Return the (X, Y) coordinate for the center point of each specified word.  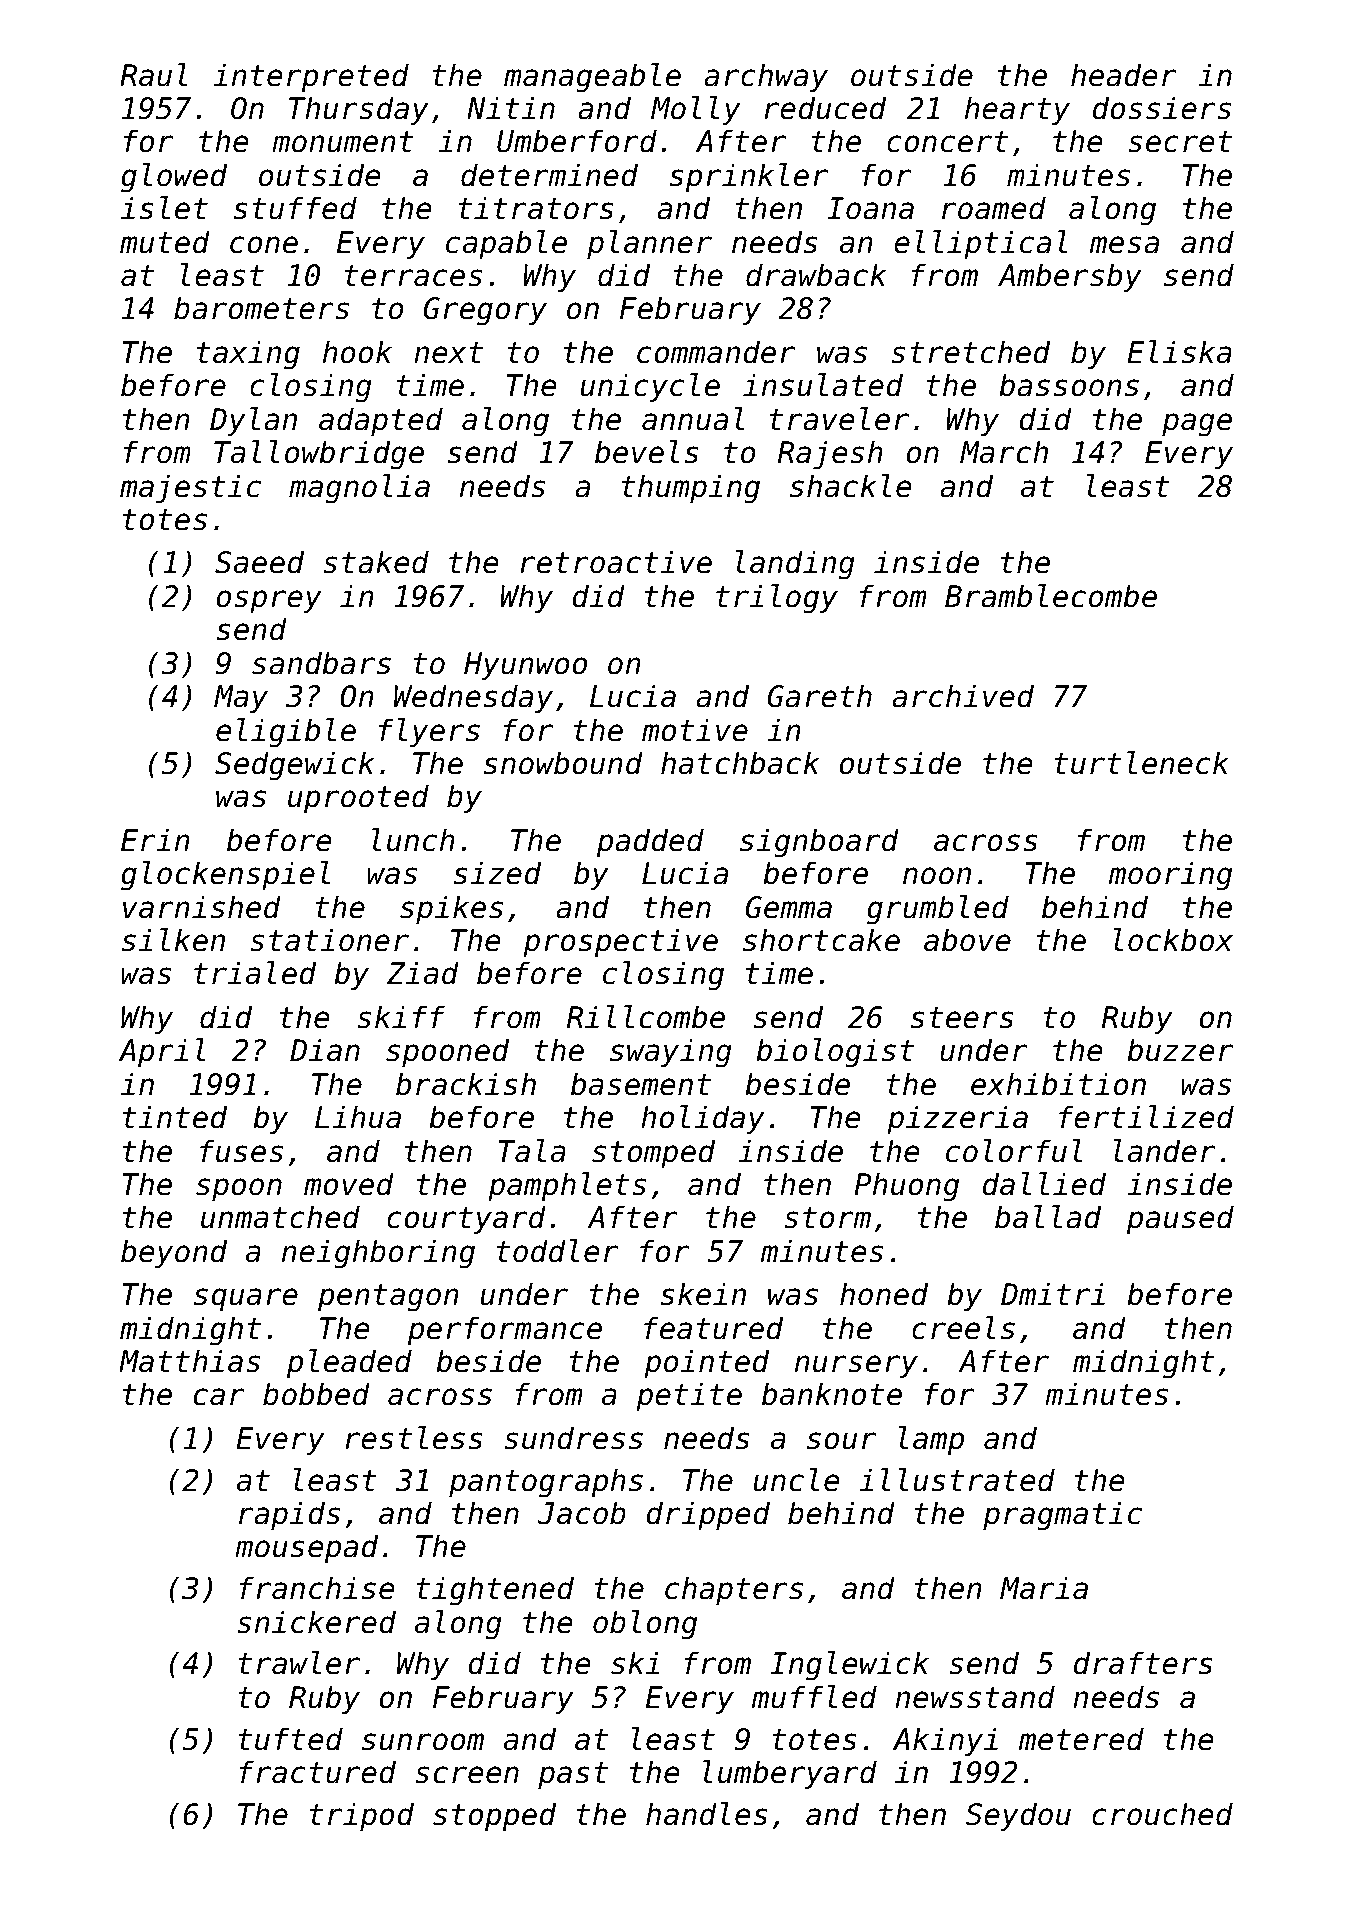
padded (650, 842)
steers (962, 1018)
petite (689, 1396)
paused (1180, 1219)
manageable (592, 78)
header (1124, 75)
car (219, 1397)
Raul (154, 75)
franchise (317, 1588)
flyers (429, 732)
